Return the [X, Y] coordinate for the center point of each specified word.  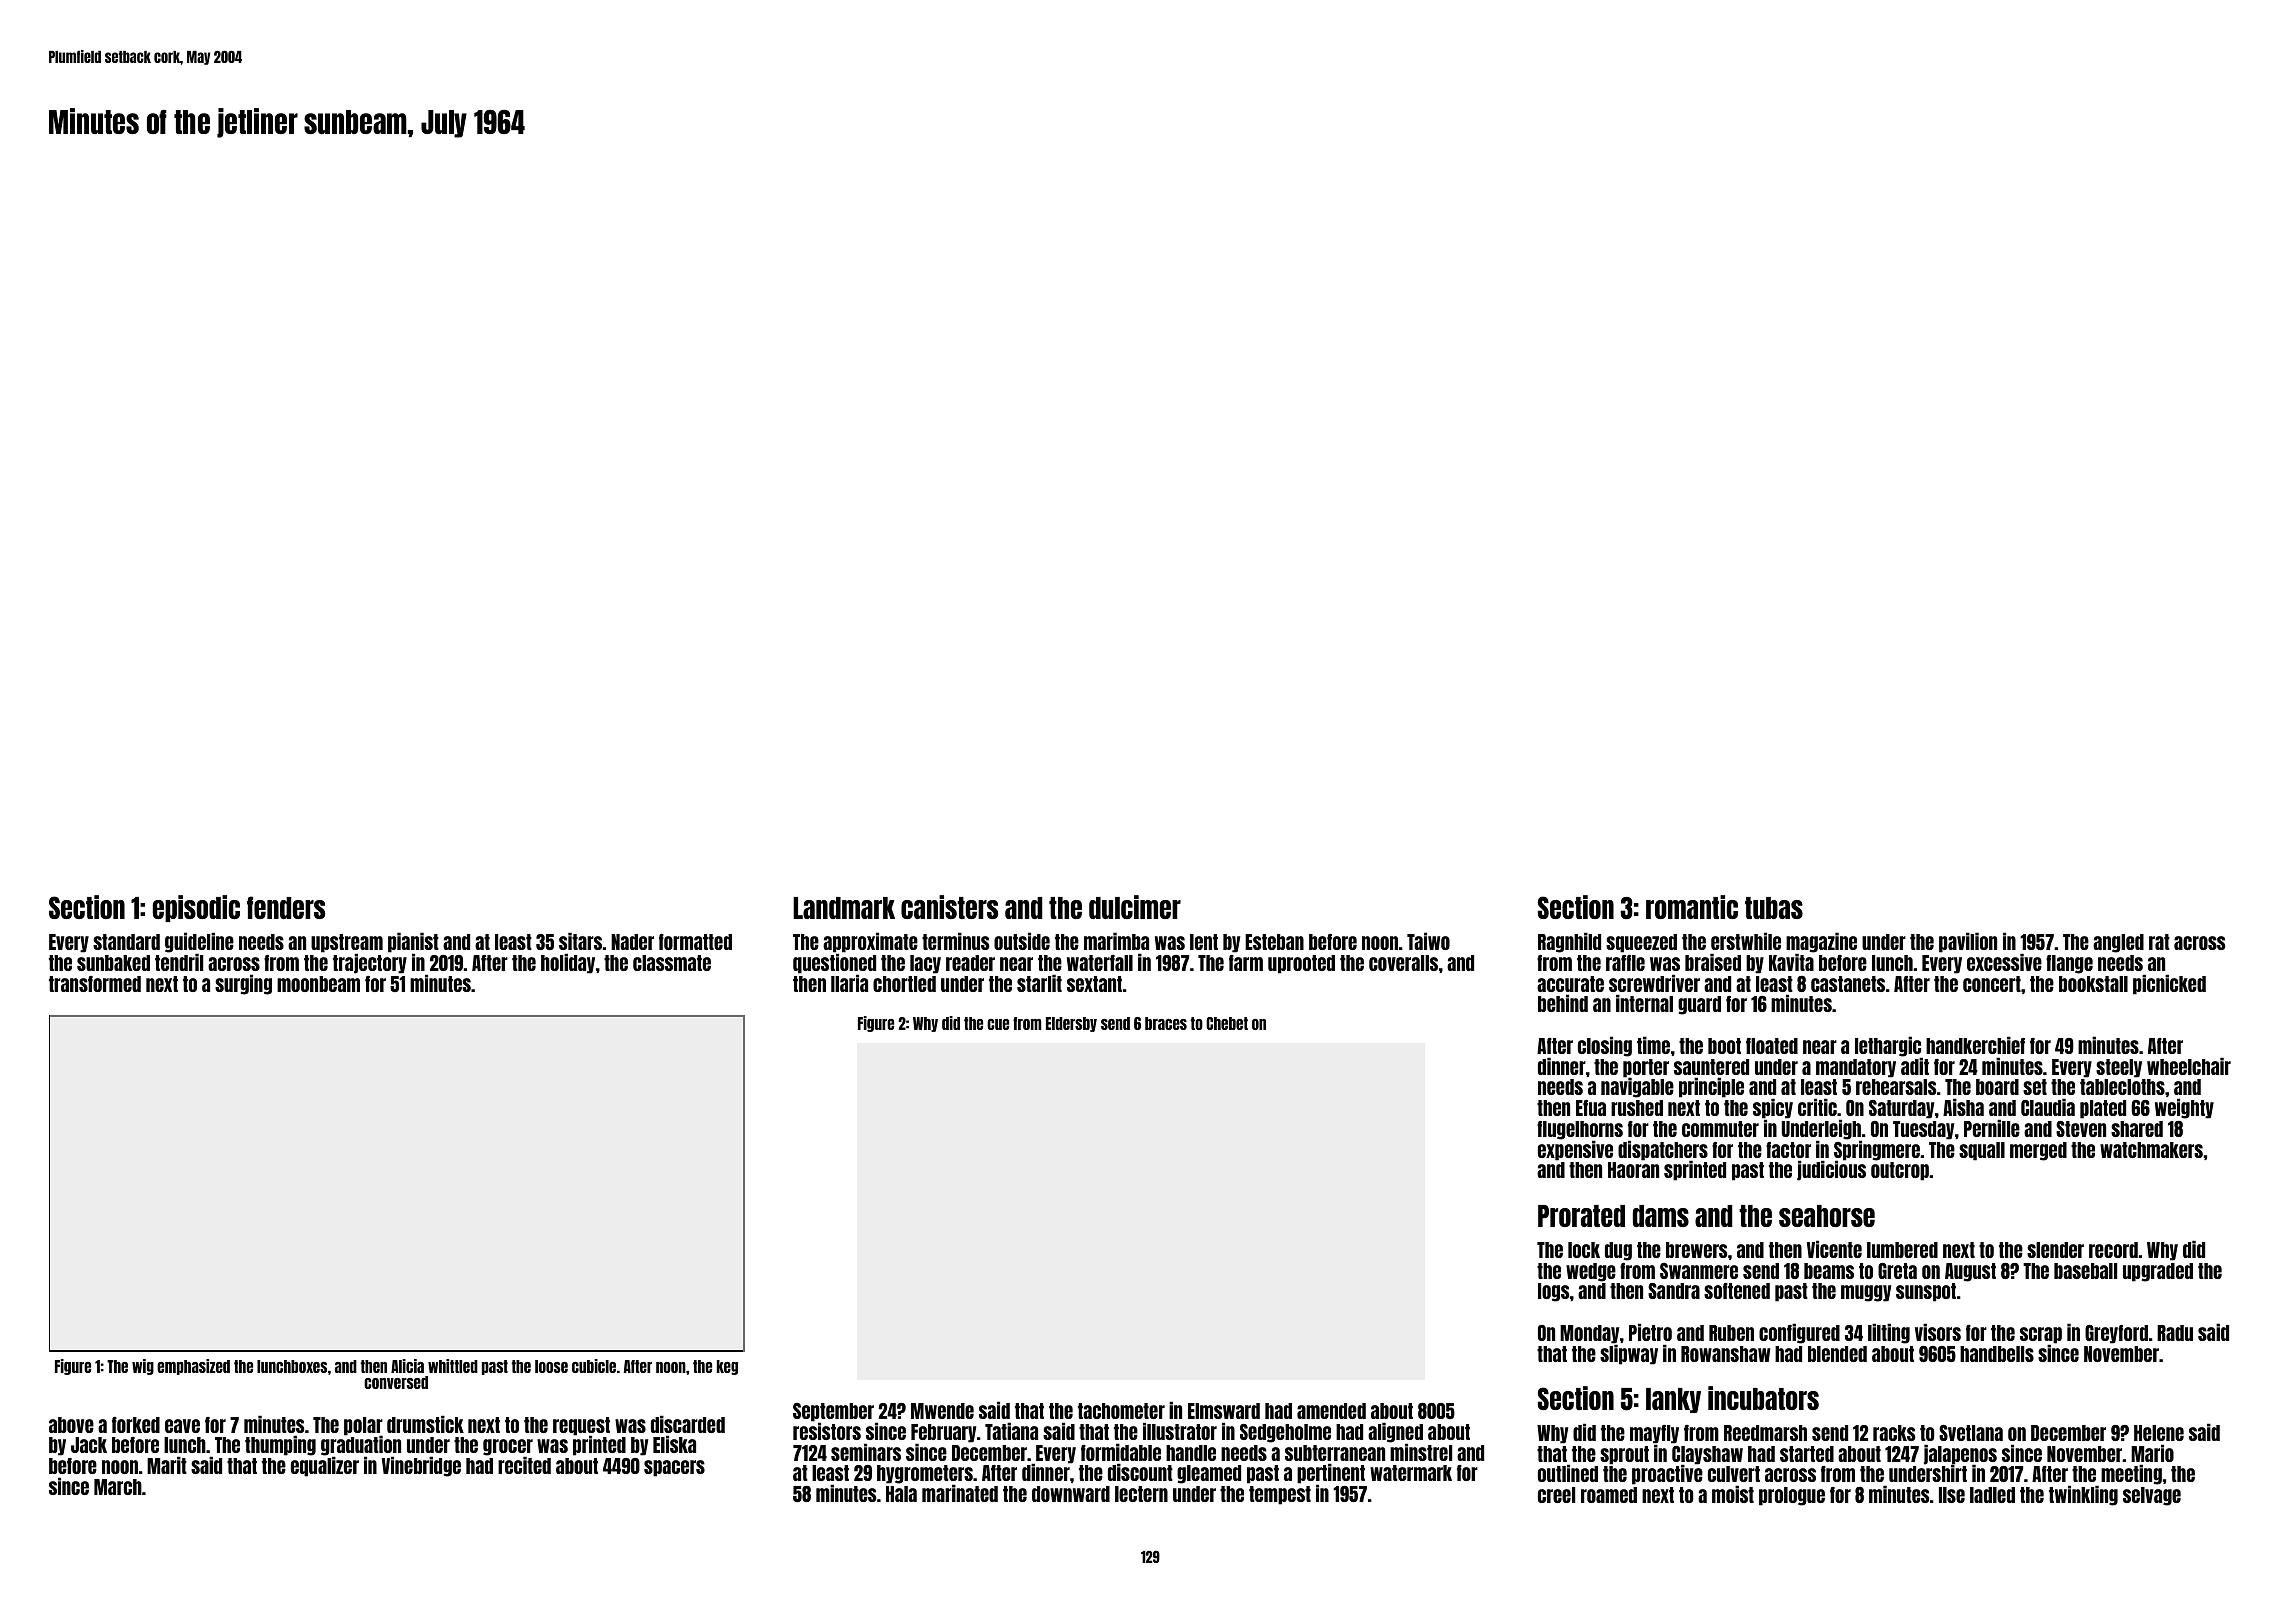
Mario [2152, 1453]
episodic [196, 908]
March [118, 1487]
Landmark [844, 908]
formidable [1121, 1452]
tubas [1774, 908]
